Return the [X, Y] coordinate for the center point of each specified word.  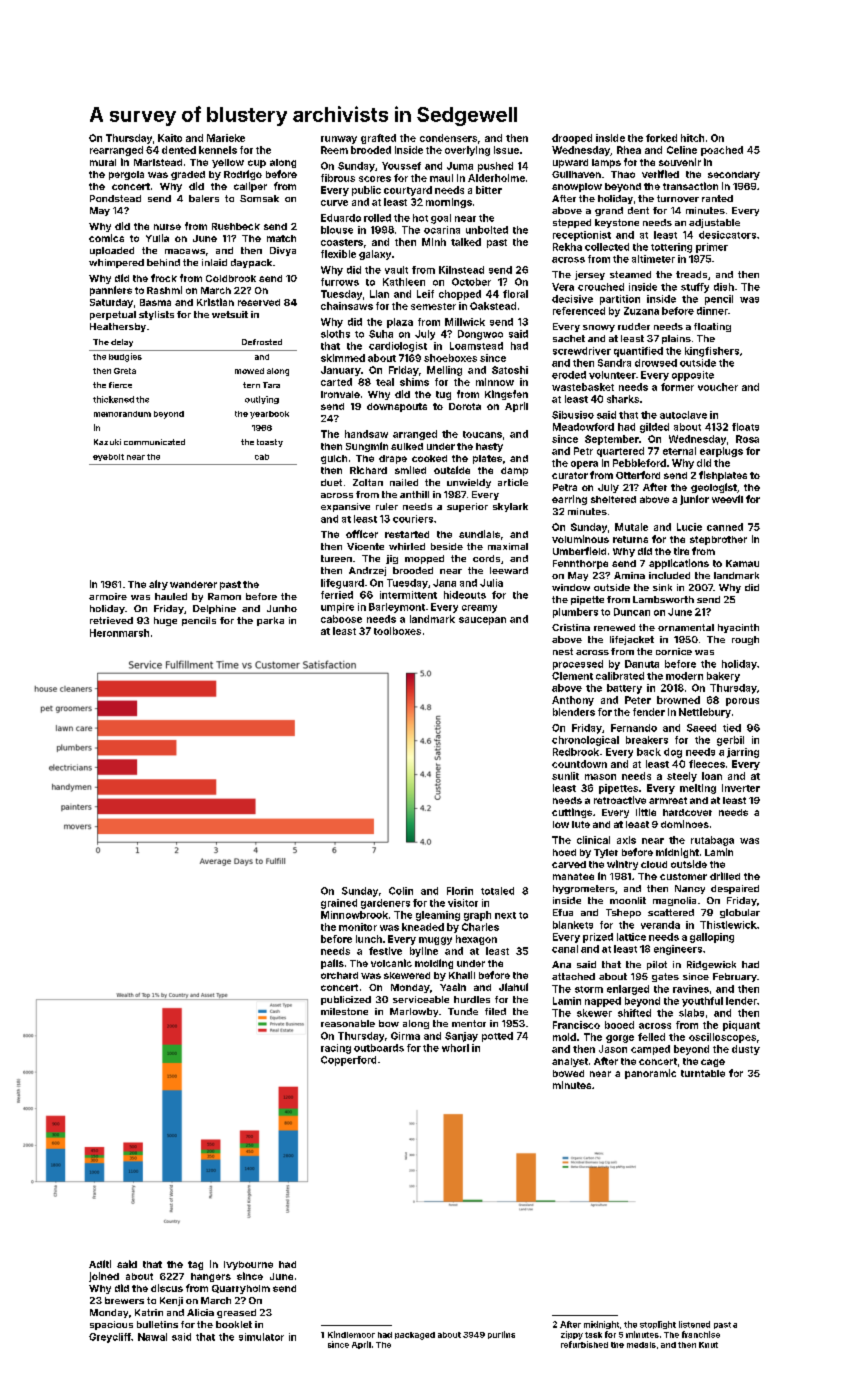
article [513, 482]
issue [506, 150]
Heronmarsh [119, 633]
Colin [401, 891]
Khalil [462, 975]
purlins [501, 1335]
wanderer [193, 584]
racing [336, 1049]
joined [104, 1277]
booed [619, 1025]
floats [745, 427]
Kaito [170, 138]
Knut [708, 1345]
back [649, 752]
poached [722, 151]
